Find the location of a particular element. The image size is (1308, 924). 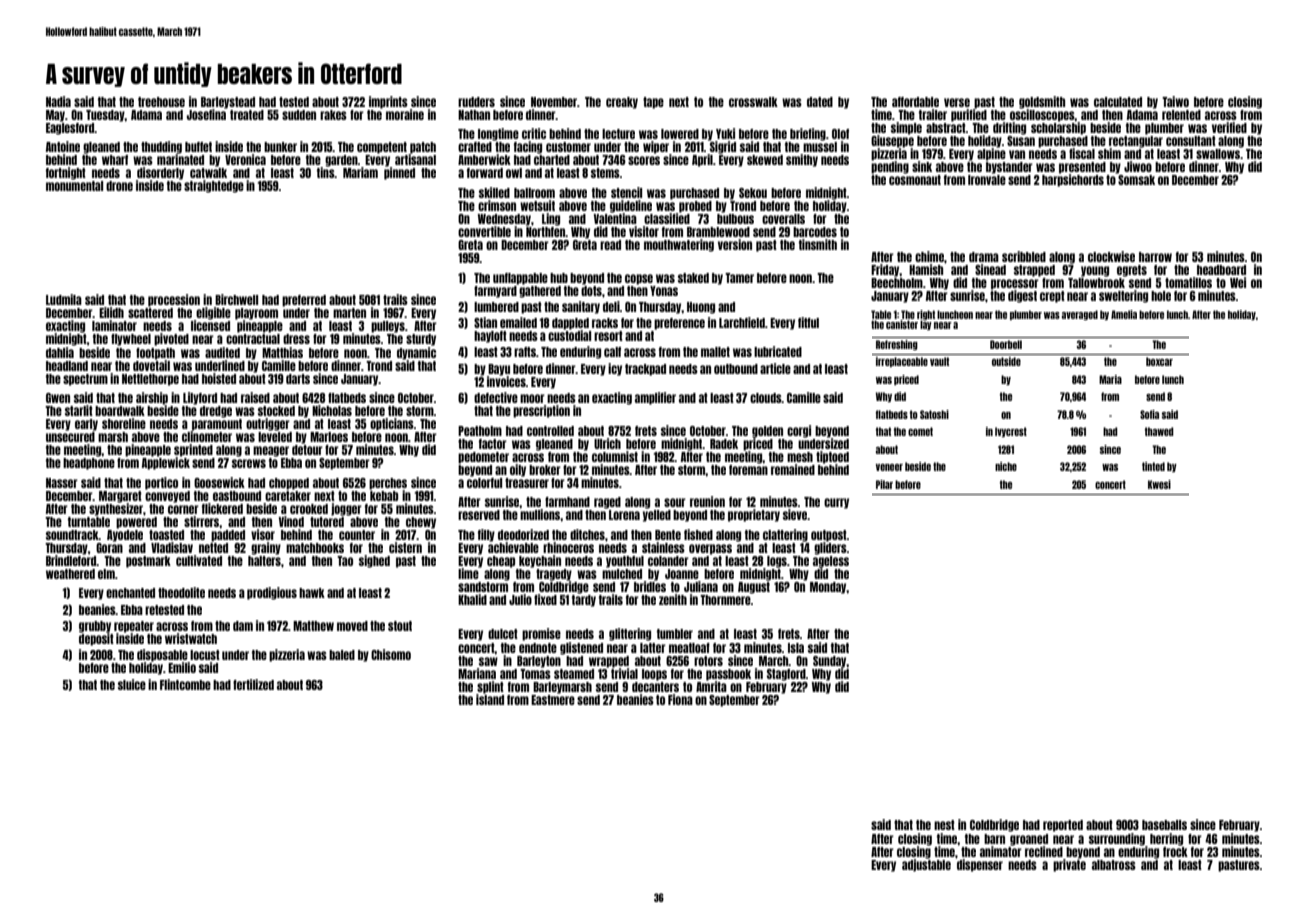

dots is located at coordinates (591, 291).
